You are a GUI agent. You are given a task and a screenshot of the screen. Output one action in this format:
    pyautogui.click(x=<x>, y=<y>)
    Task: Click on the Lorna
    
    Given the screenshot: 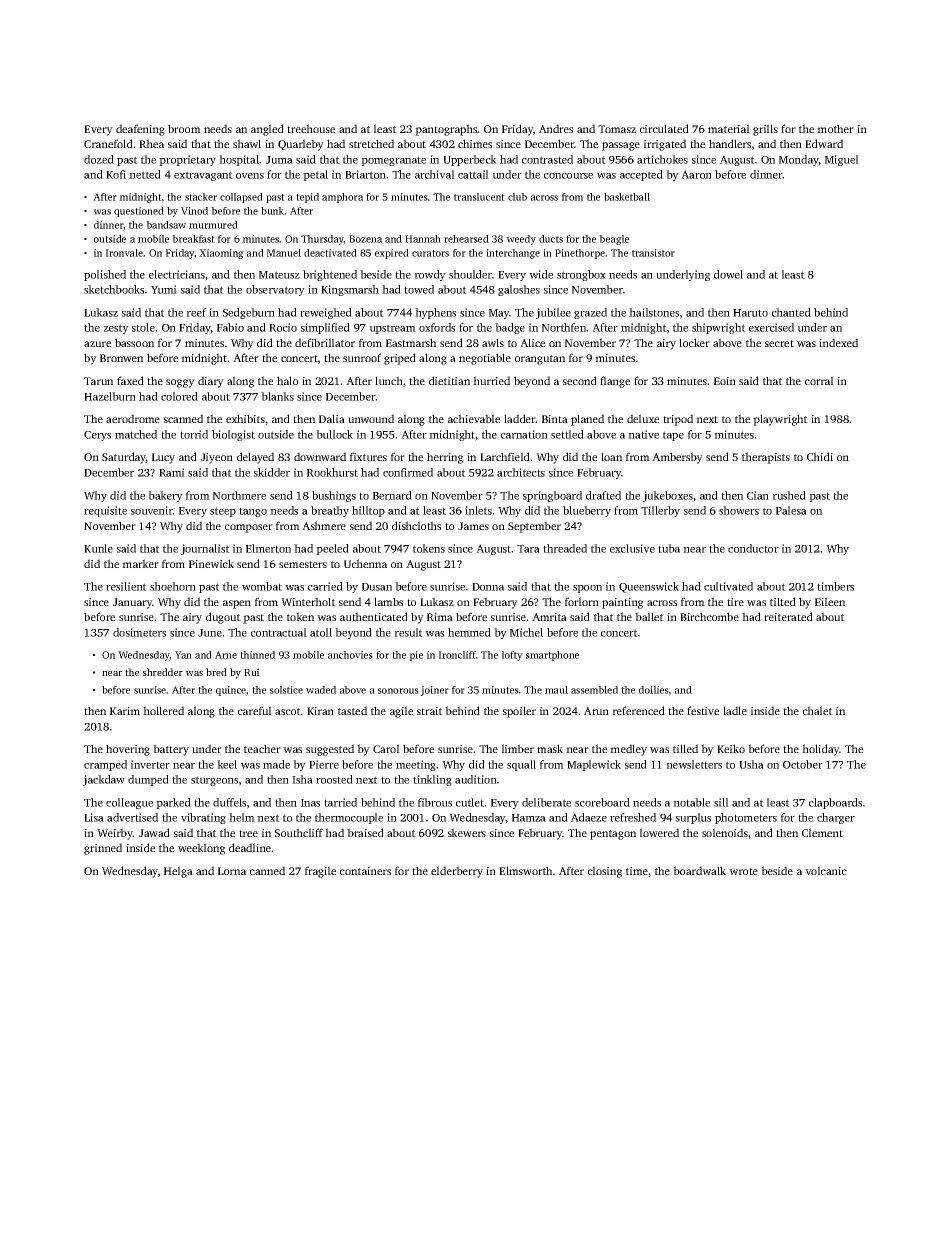 What is the action you would take?
    pyautogui.click(x=232, y=871)
